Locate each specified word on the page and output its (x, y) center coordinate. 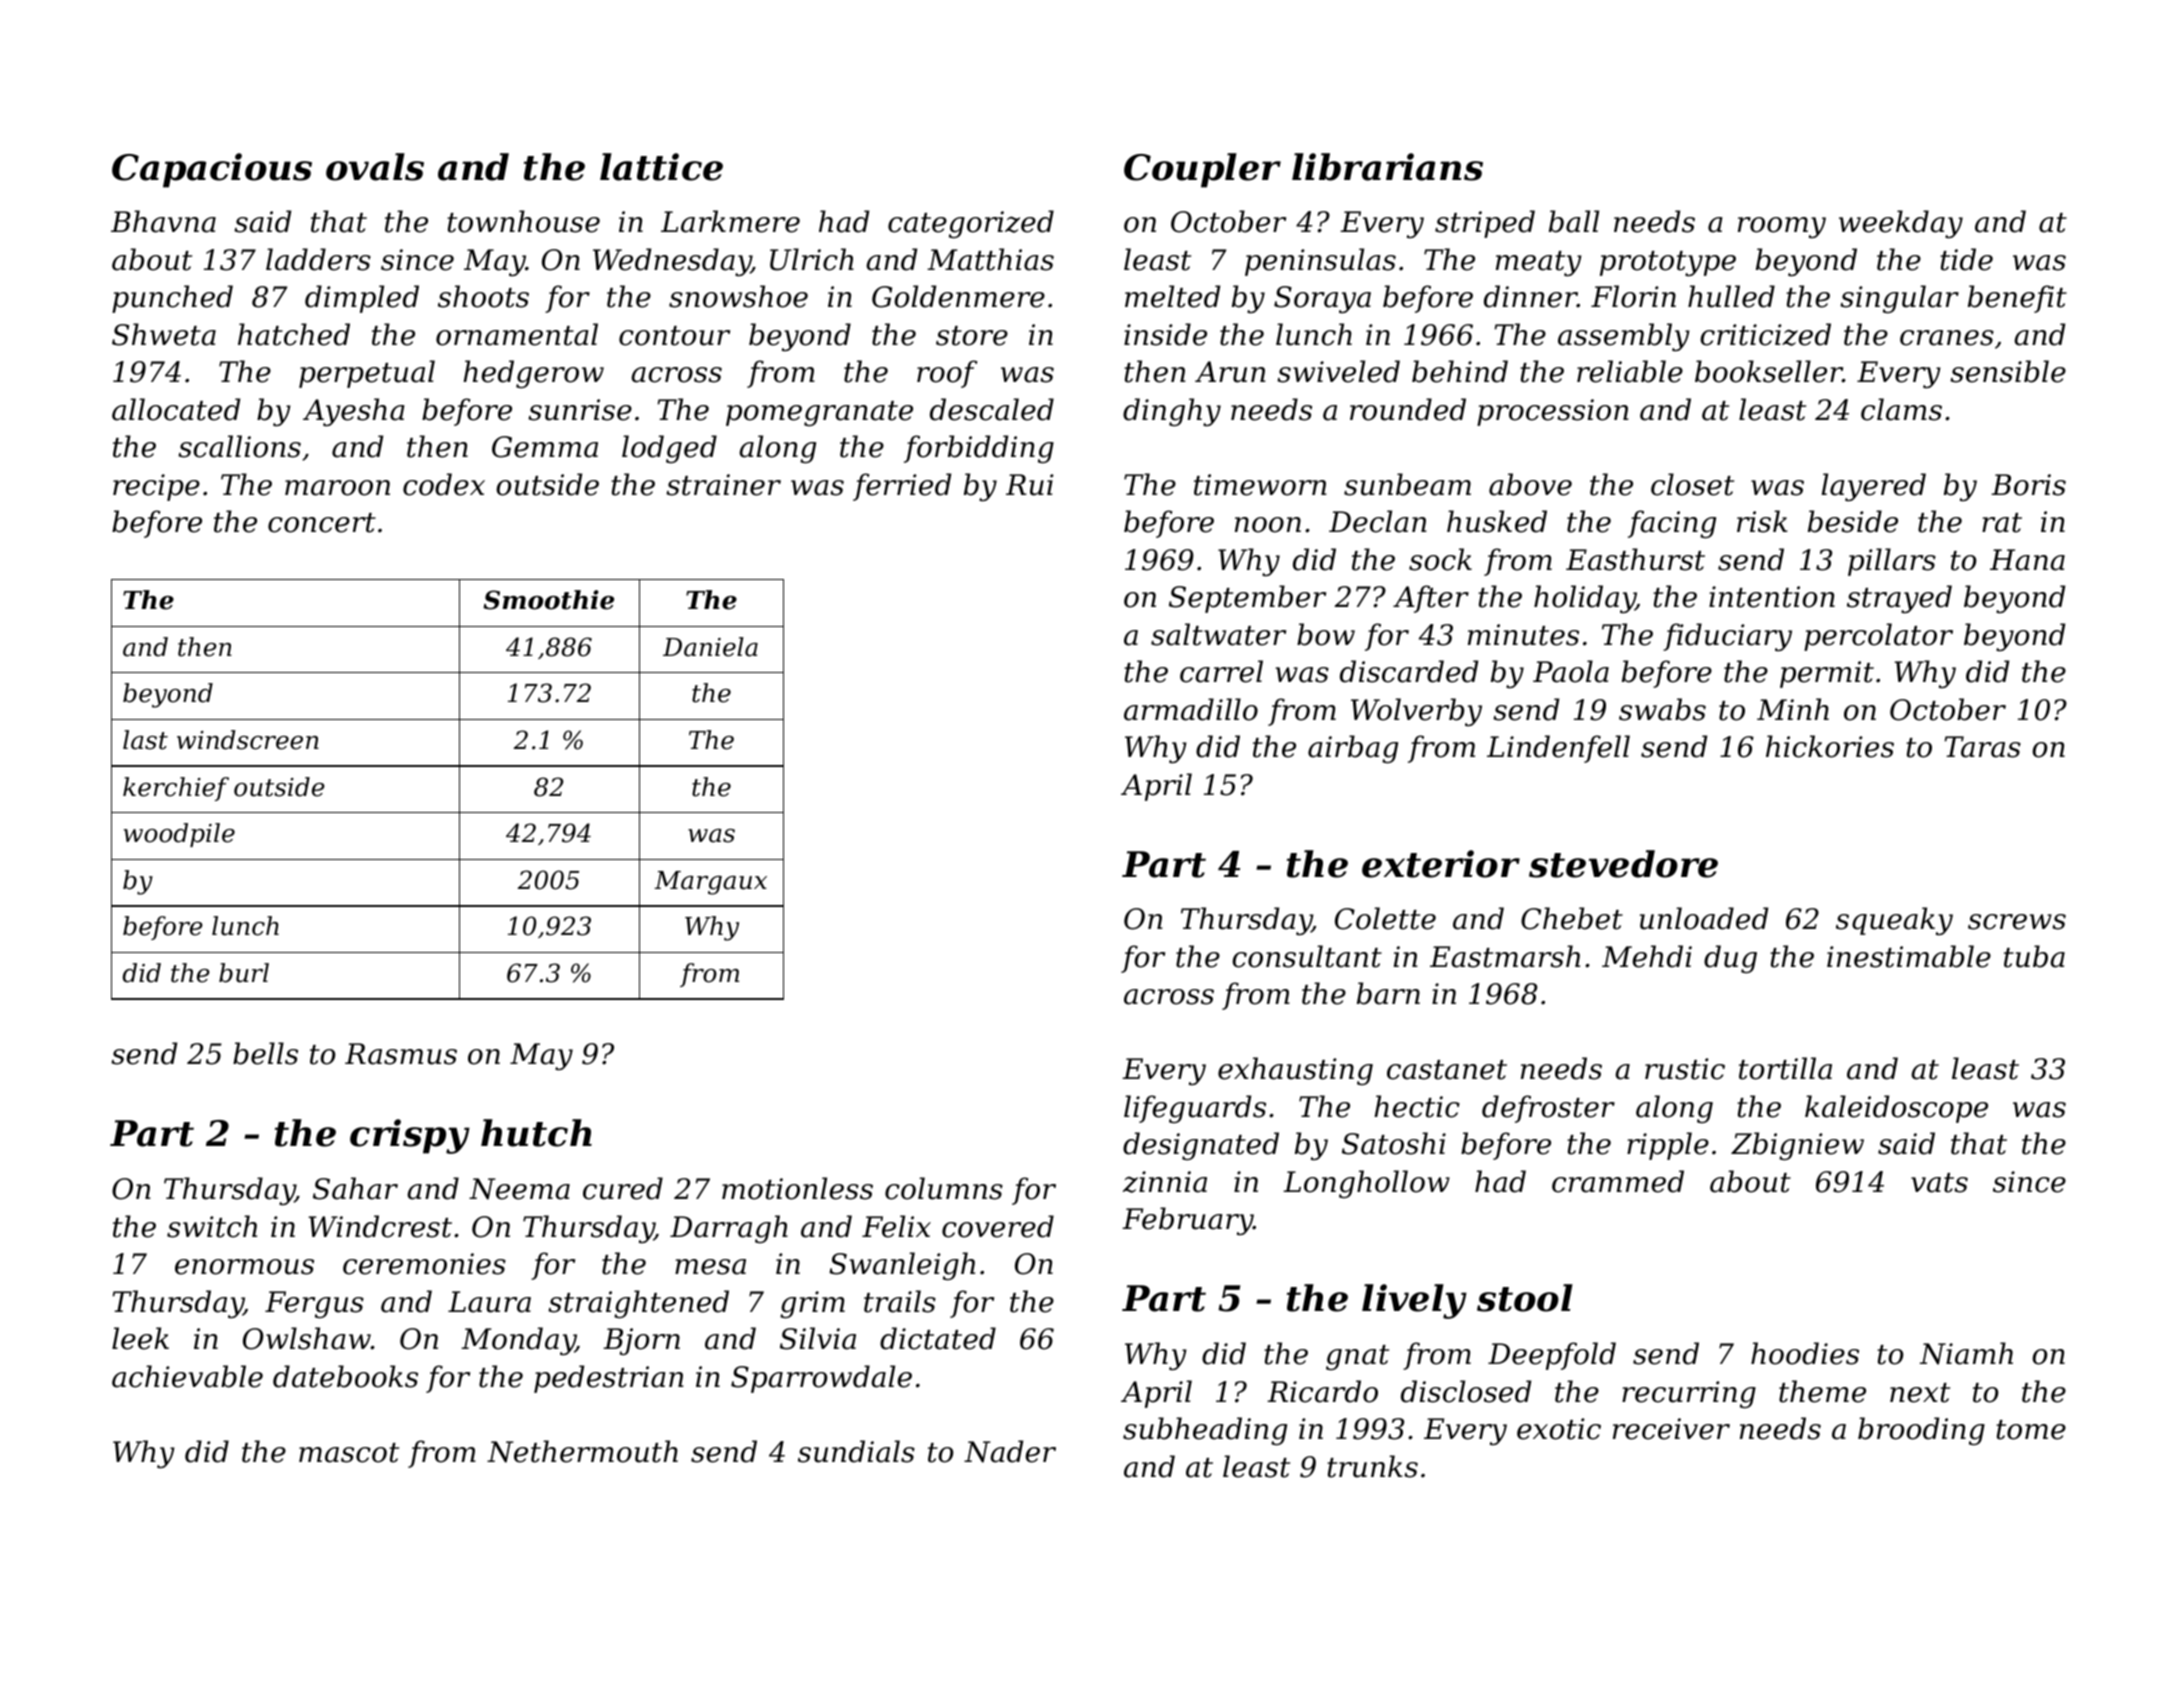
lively (1414, 1301)
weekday (1901, 224)
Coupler (1202, 170)
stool (1525, 1298)
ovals (375, 167)
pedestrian (609, 1379)
